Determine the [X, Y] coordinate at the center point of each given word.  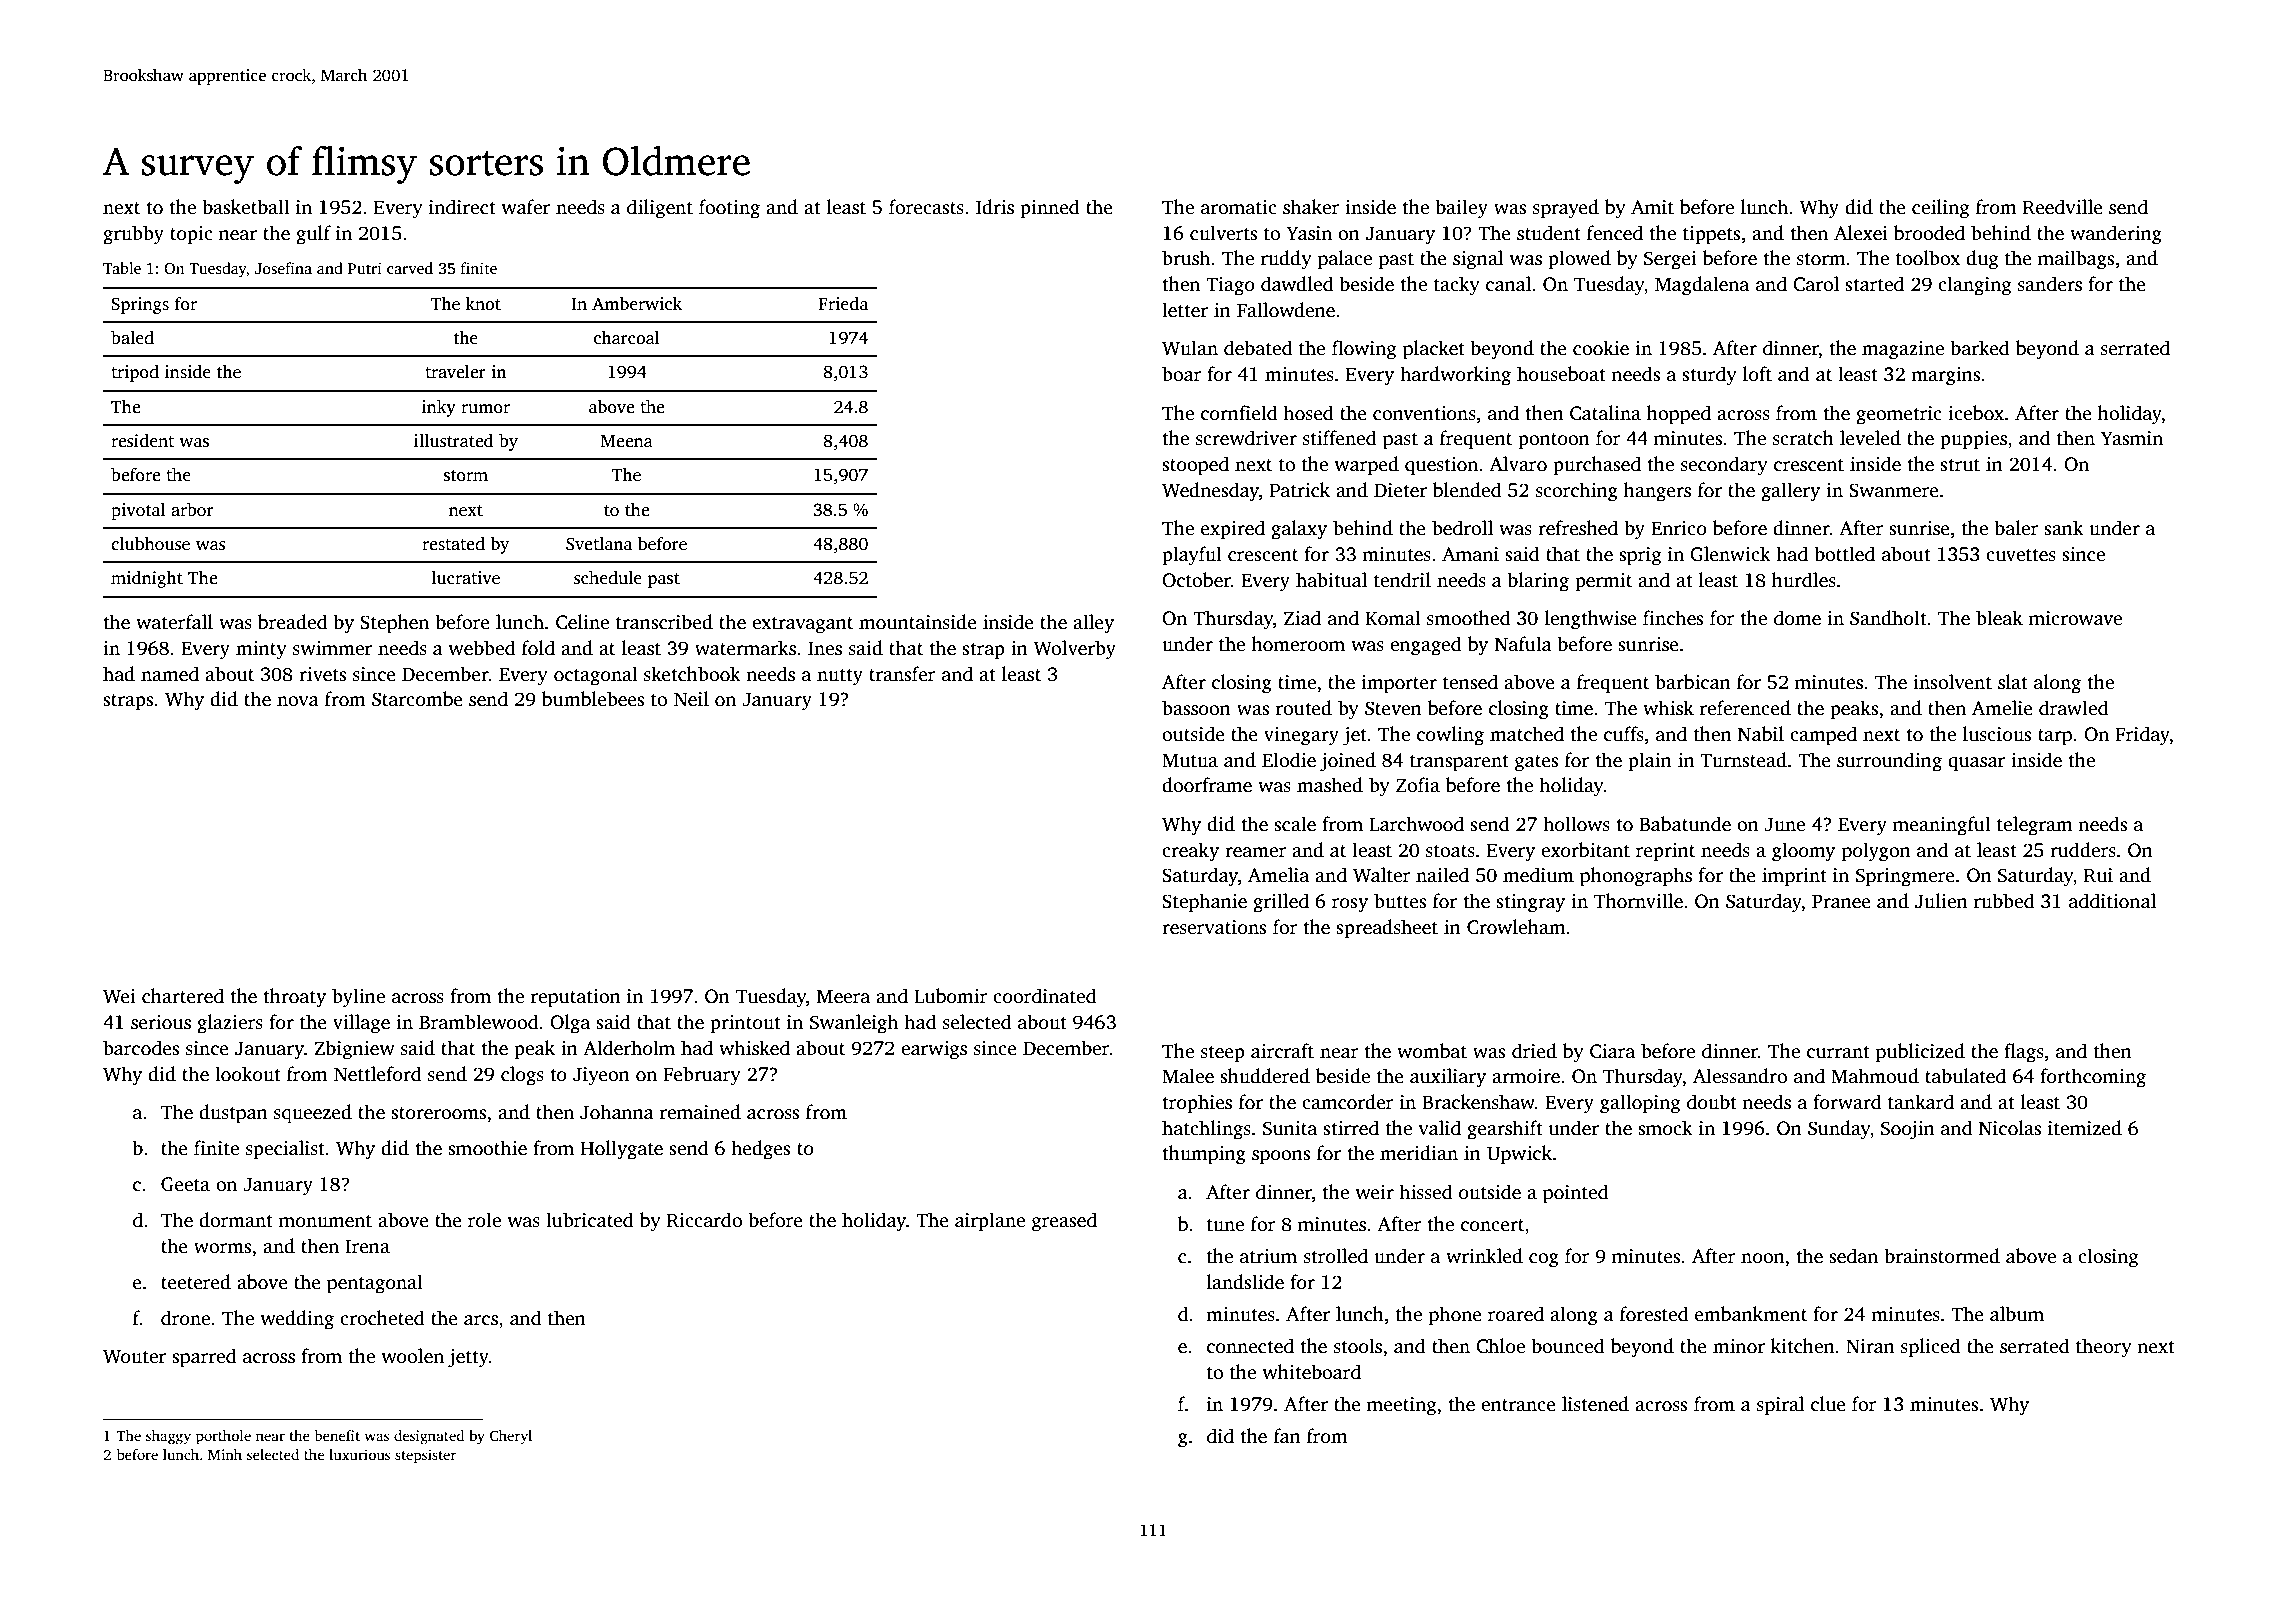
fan [1287, 1436]
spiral [1780, 1406]
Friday [2142, 736]
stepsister [425, 1456]
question [1441, 466]
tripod [135, 373]
